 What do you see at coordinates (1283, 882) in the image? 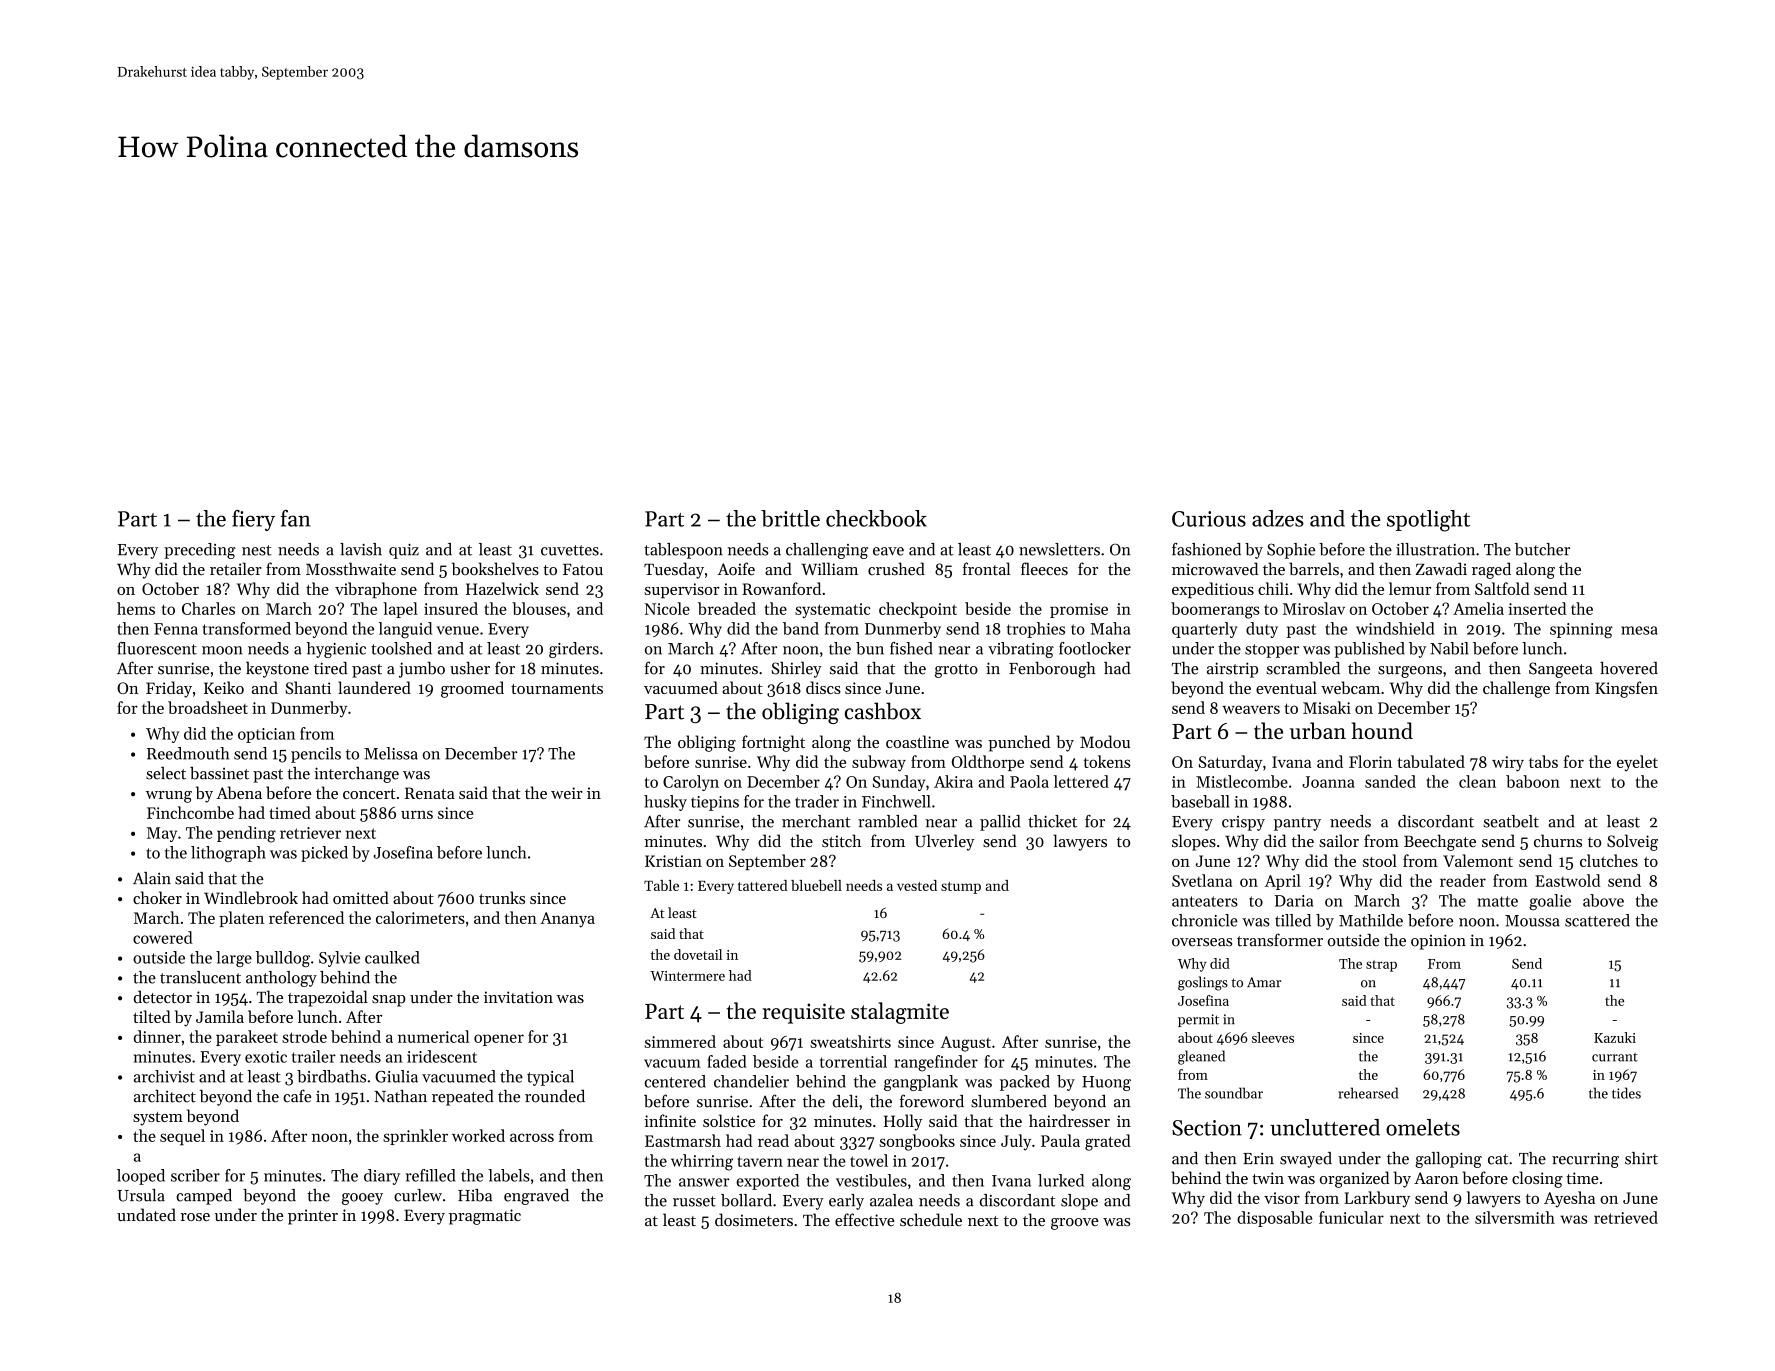
I see `April` at bounding box center [1283, 882].
